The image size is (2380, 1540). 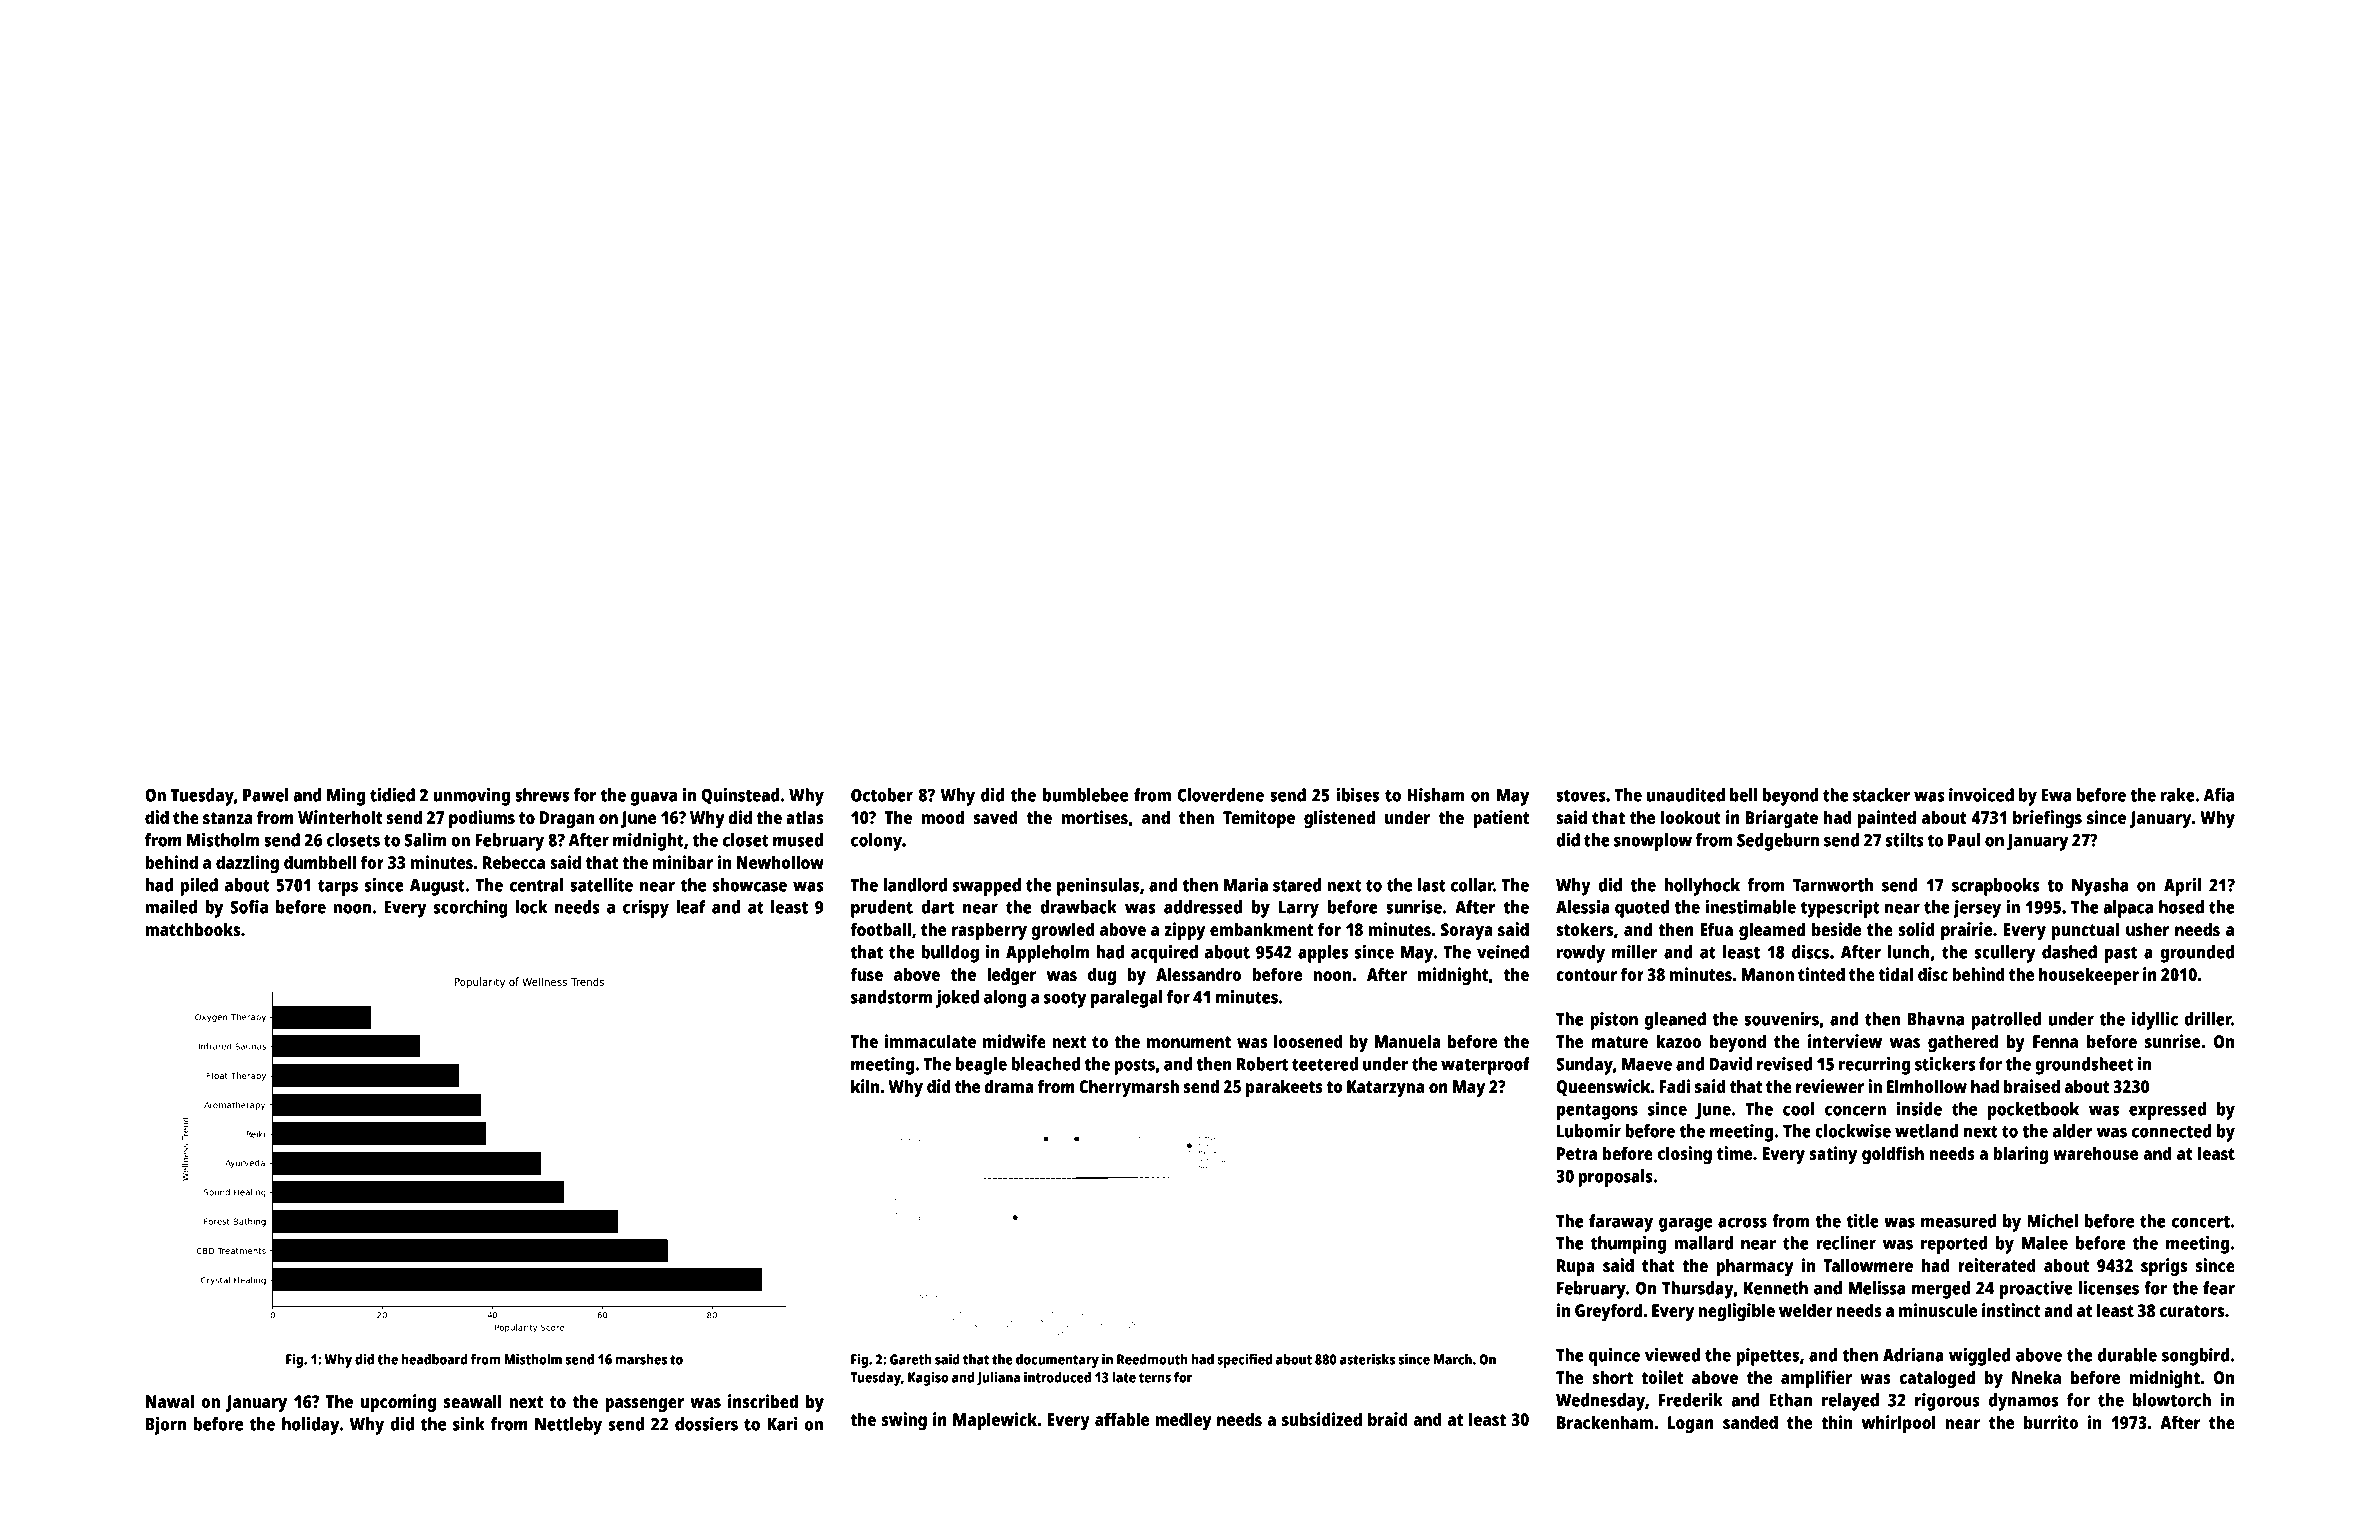 What do you see at coordinates (2047, 819) in the page?
I see `briefings` at bounding box center [2047, 819].
